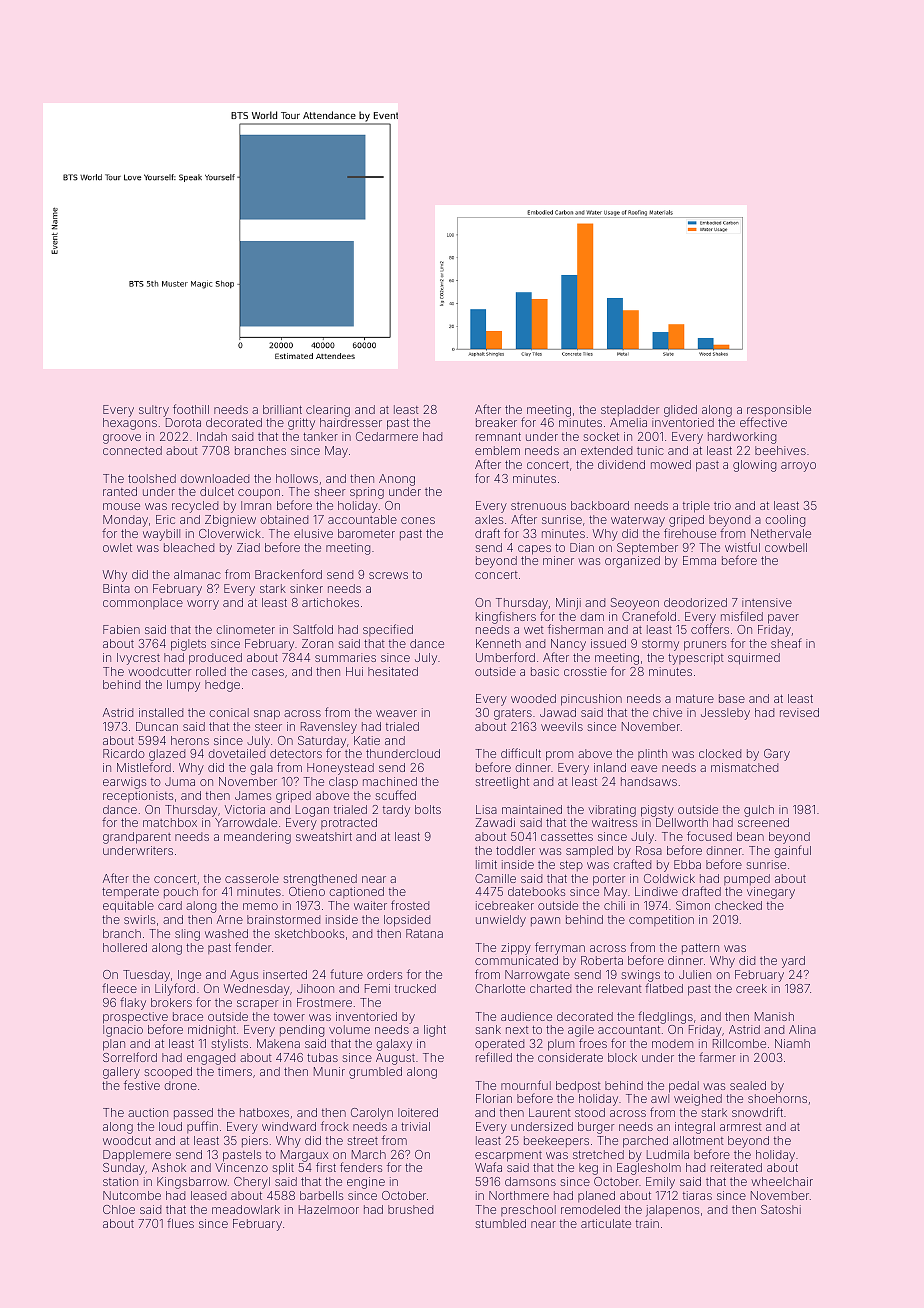  Describe the element at coordinates (203, 605) in the screenshot. I see `worry` at that location.
